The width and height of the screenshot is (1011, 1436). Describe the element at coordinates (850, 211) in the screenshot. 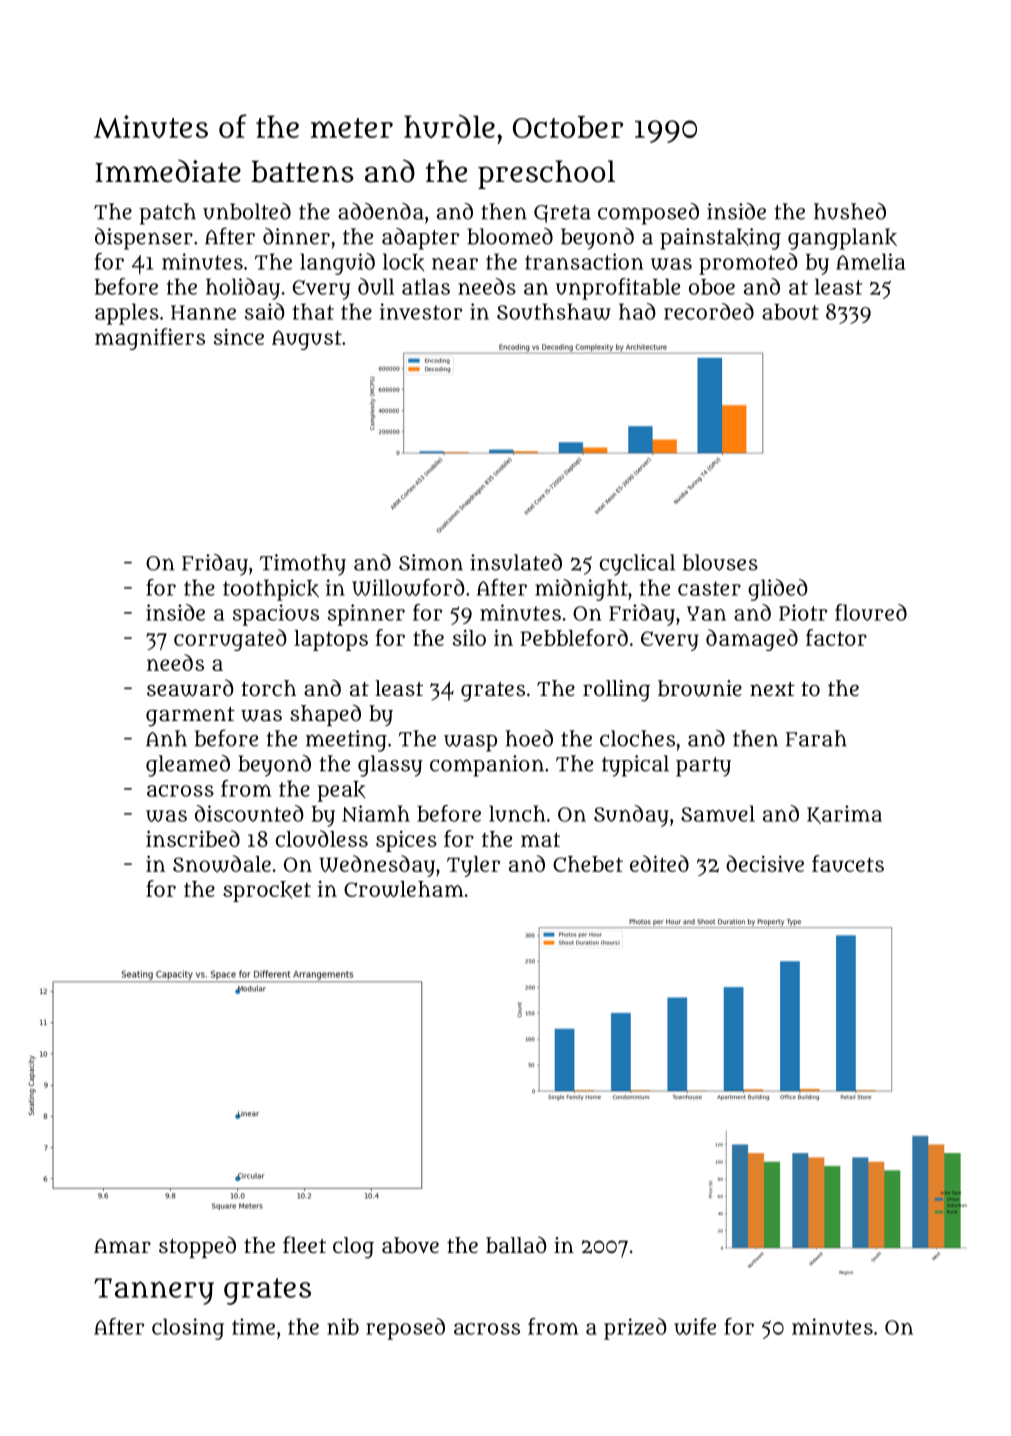

I see `hushed` at that location.
